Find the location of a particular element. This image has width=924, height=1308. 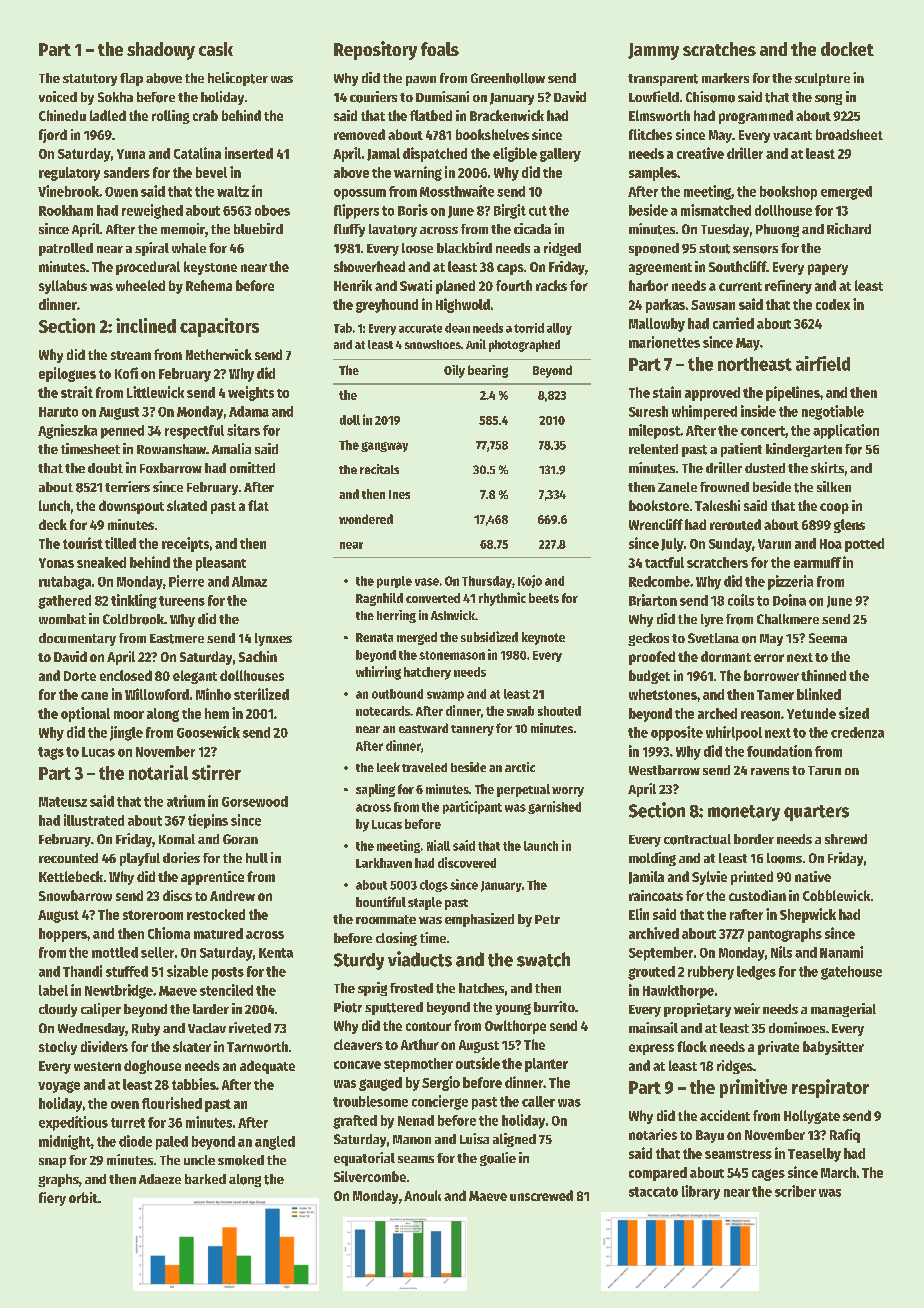

caps is located at coordinates (510, 269).
